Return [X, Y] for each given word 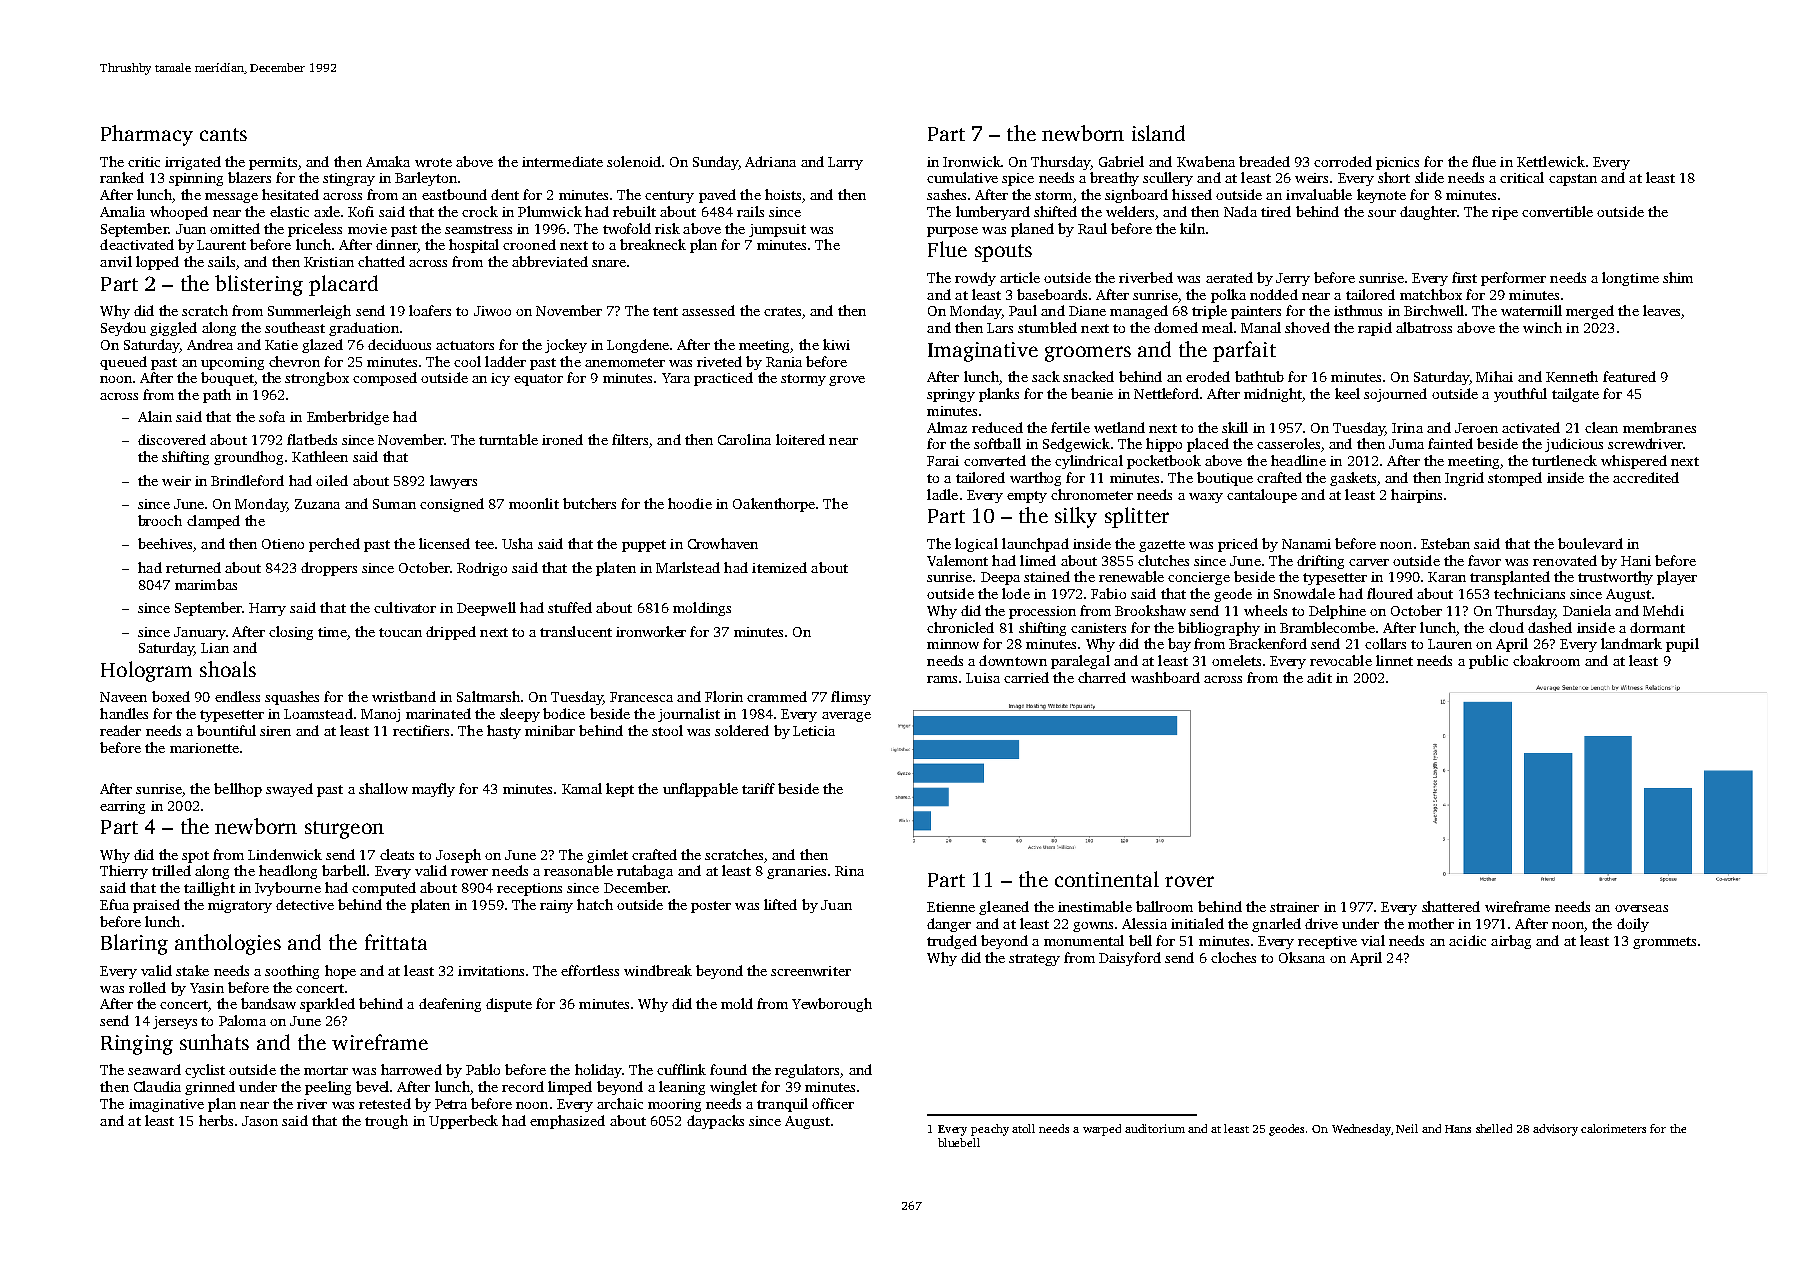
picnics [1397, 163]
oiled [332, 480]
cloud [1506, 627]
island [1158, 133]
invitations [491, 971]
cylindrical [1089, 462]
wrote [433, 162]
